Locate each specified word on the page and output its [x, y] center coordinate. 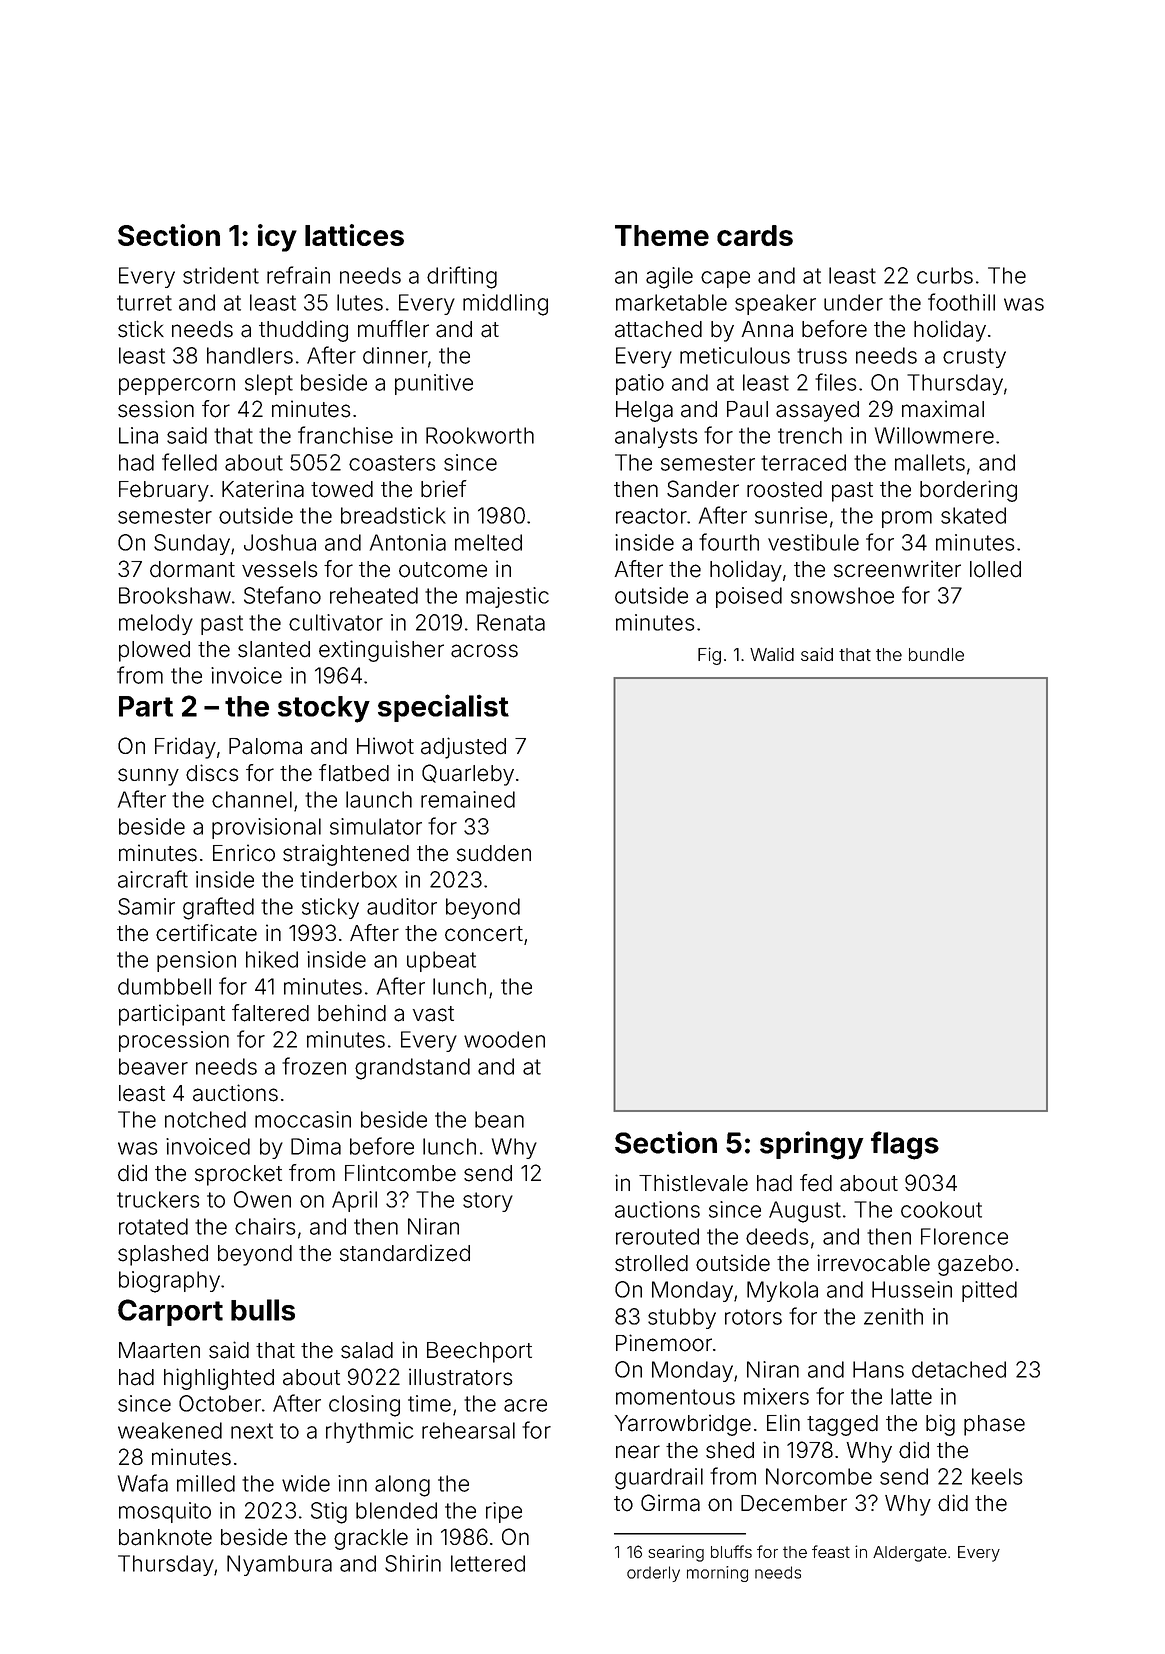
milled [206, 1483]
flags [905, 1145]
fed [816, 1183]
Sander [703, 489]
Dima [316, 1146]
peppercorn [177, 386]
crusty [974, 358]
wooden [504, 1039]
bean [499, 1119]
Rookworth [480, 435]
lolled [995, 569]
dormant [192, 569]
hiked [272, 959]
